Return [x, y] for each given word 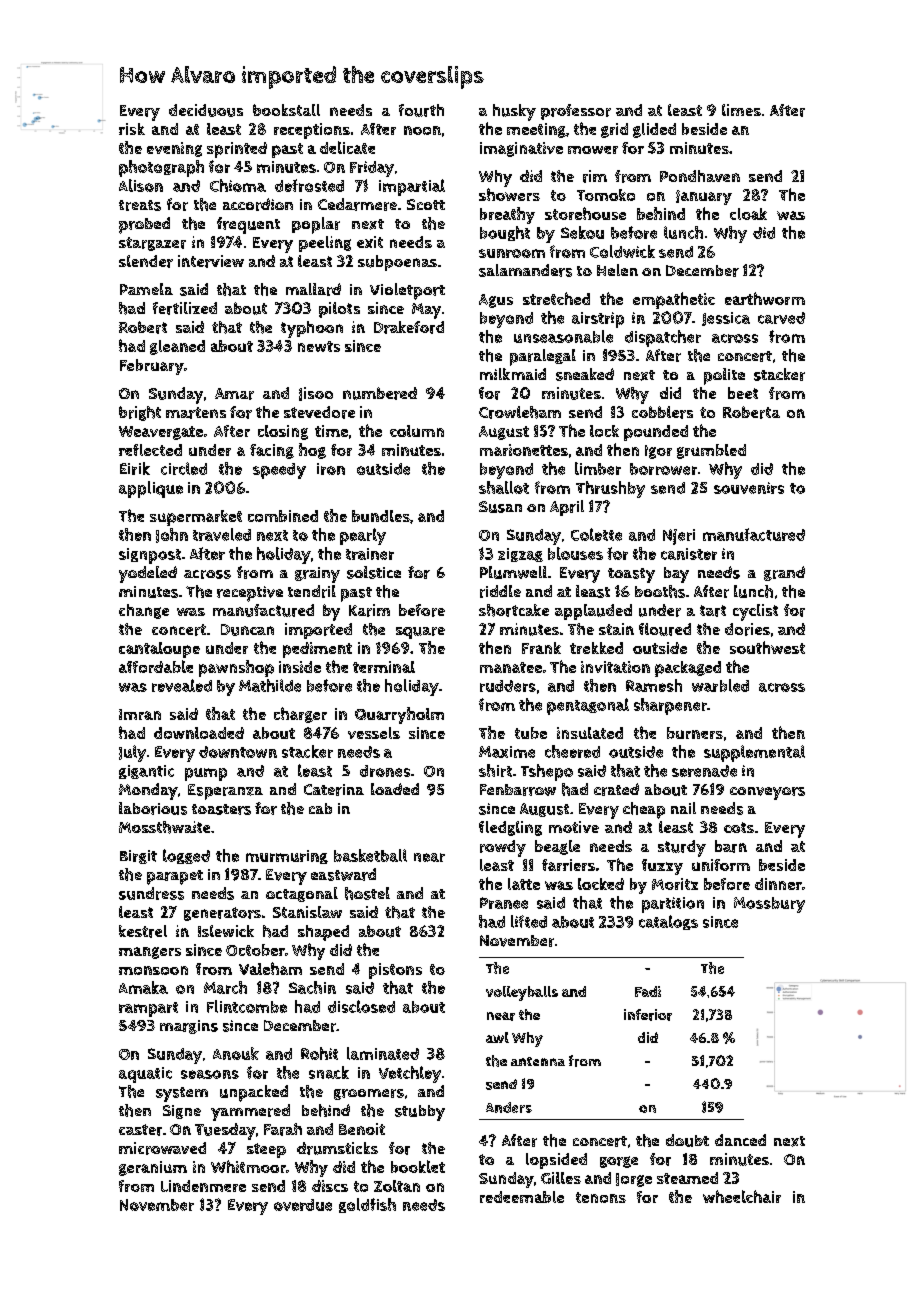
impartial [412, 187]
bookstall [286, 110]
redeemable [522, 1197]
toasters [221, 809]
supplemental [754, 753]
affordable [156, 666]
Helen [617, 270]
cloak [748, 214]
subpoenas [397, 263]
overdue [303, 1205]
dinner [778, 884]
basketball [370, 855]
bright [140, 413]
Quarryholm [399, 715]
